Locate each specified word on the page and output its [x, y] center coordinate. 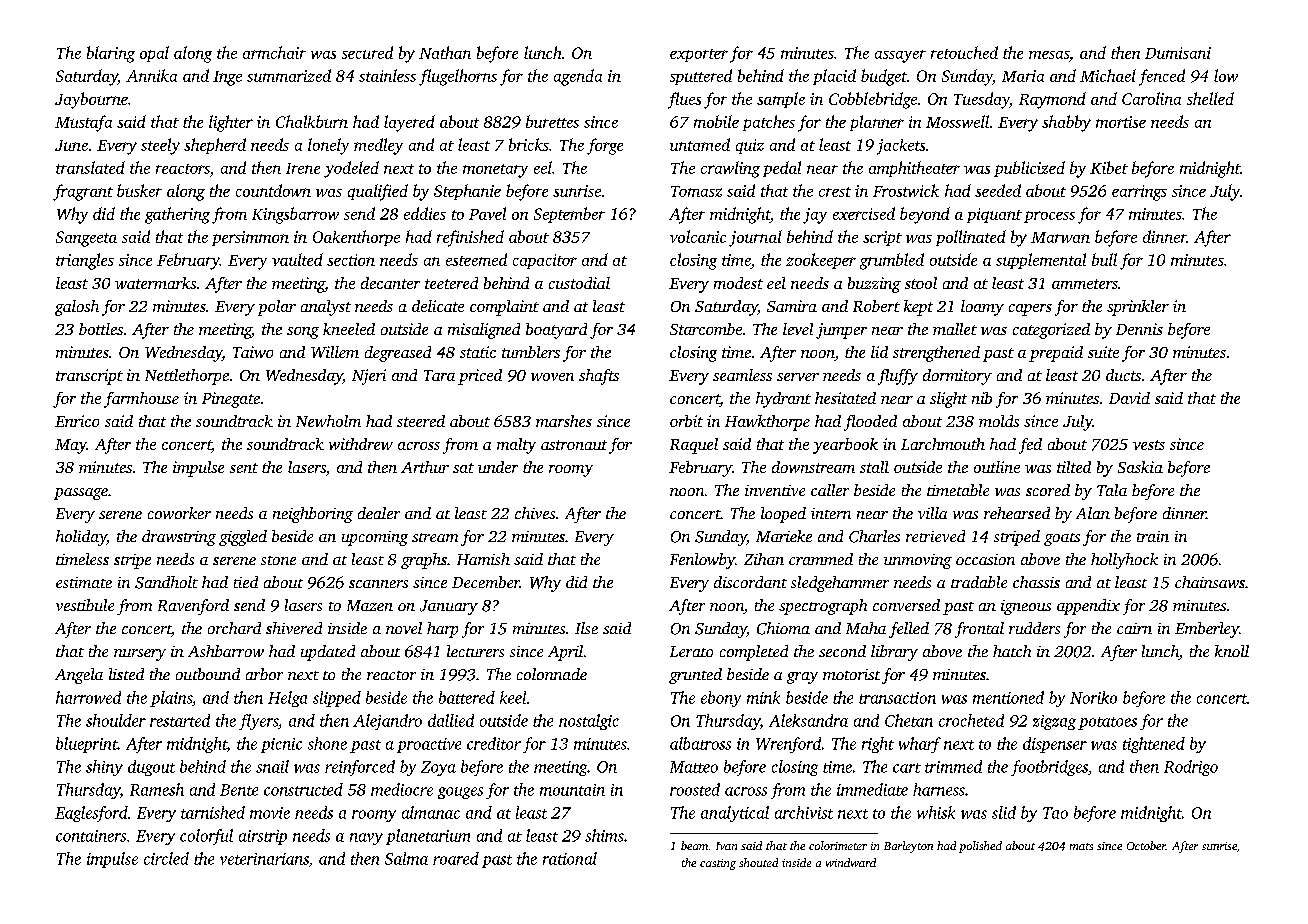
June [71, 145]
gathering [177, 215]
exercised [864, 213]
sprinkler [1138, 308]
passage [81, 494]
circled [166, 858]
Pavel [487, 213]
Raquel [694, 446]
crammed [821, 559]
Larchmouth [943, 444]
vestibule [85, 605]
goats [1062, 539]
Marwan [1060, 237]
